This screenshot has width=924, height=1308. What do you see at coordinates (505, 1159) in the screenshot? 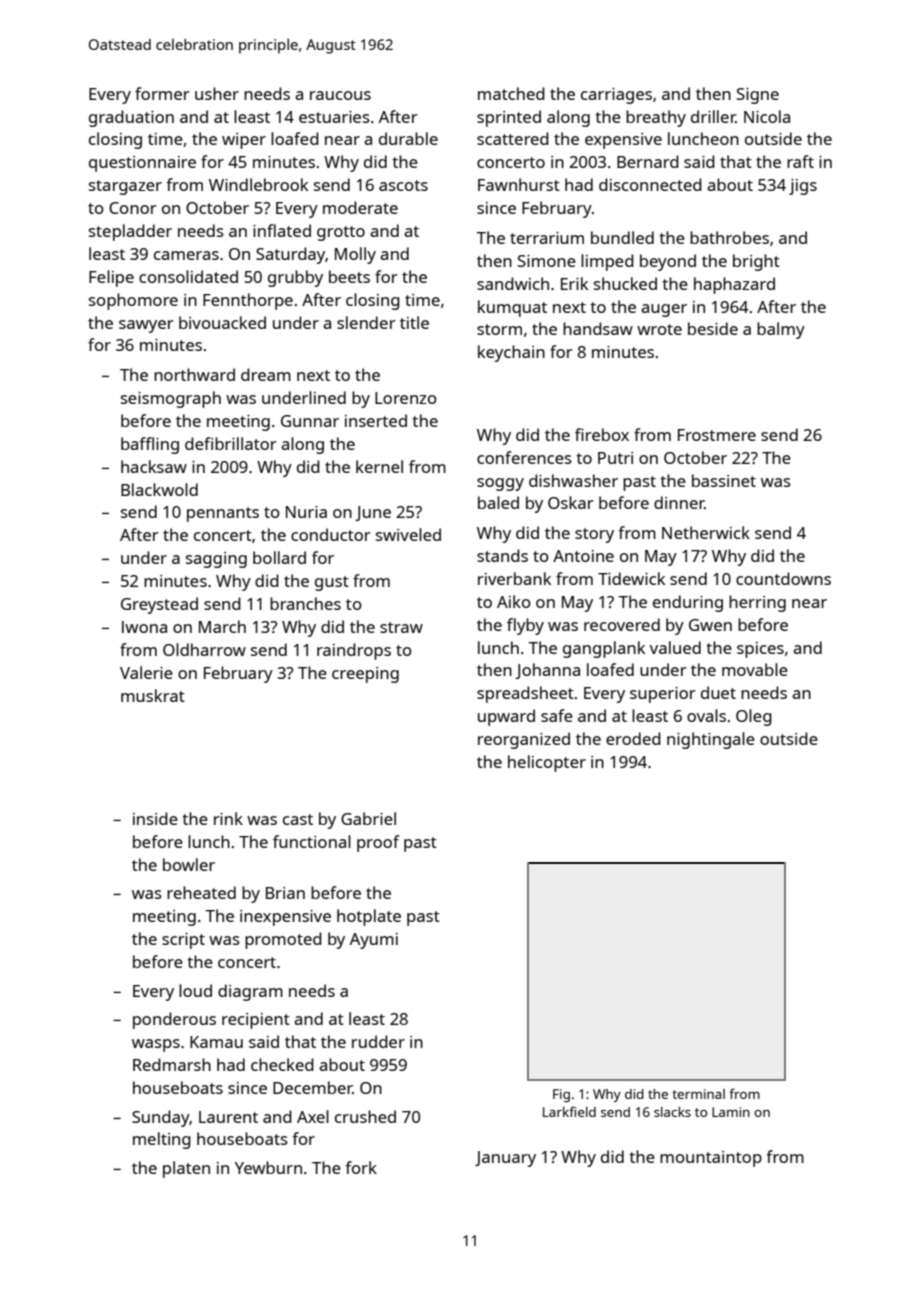
I see `January` at bounding box center [505, 1159].
